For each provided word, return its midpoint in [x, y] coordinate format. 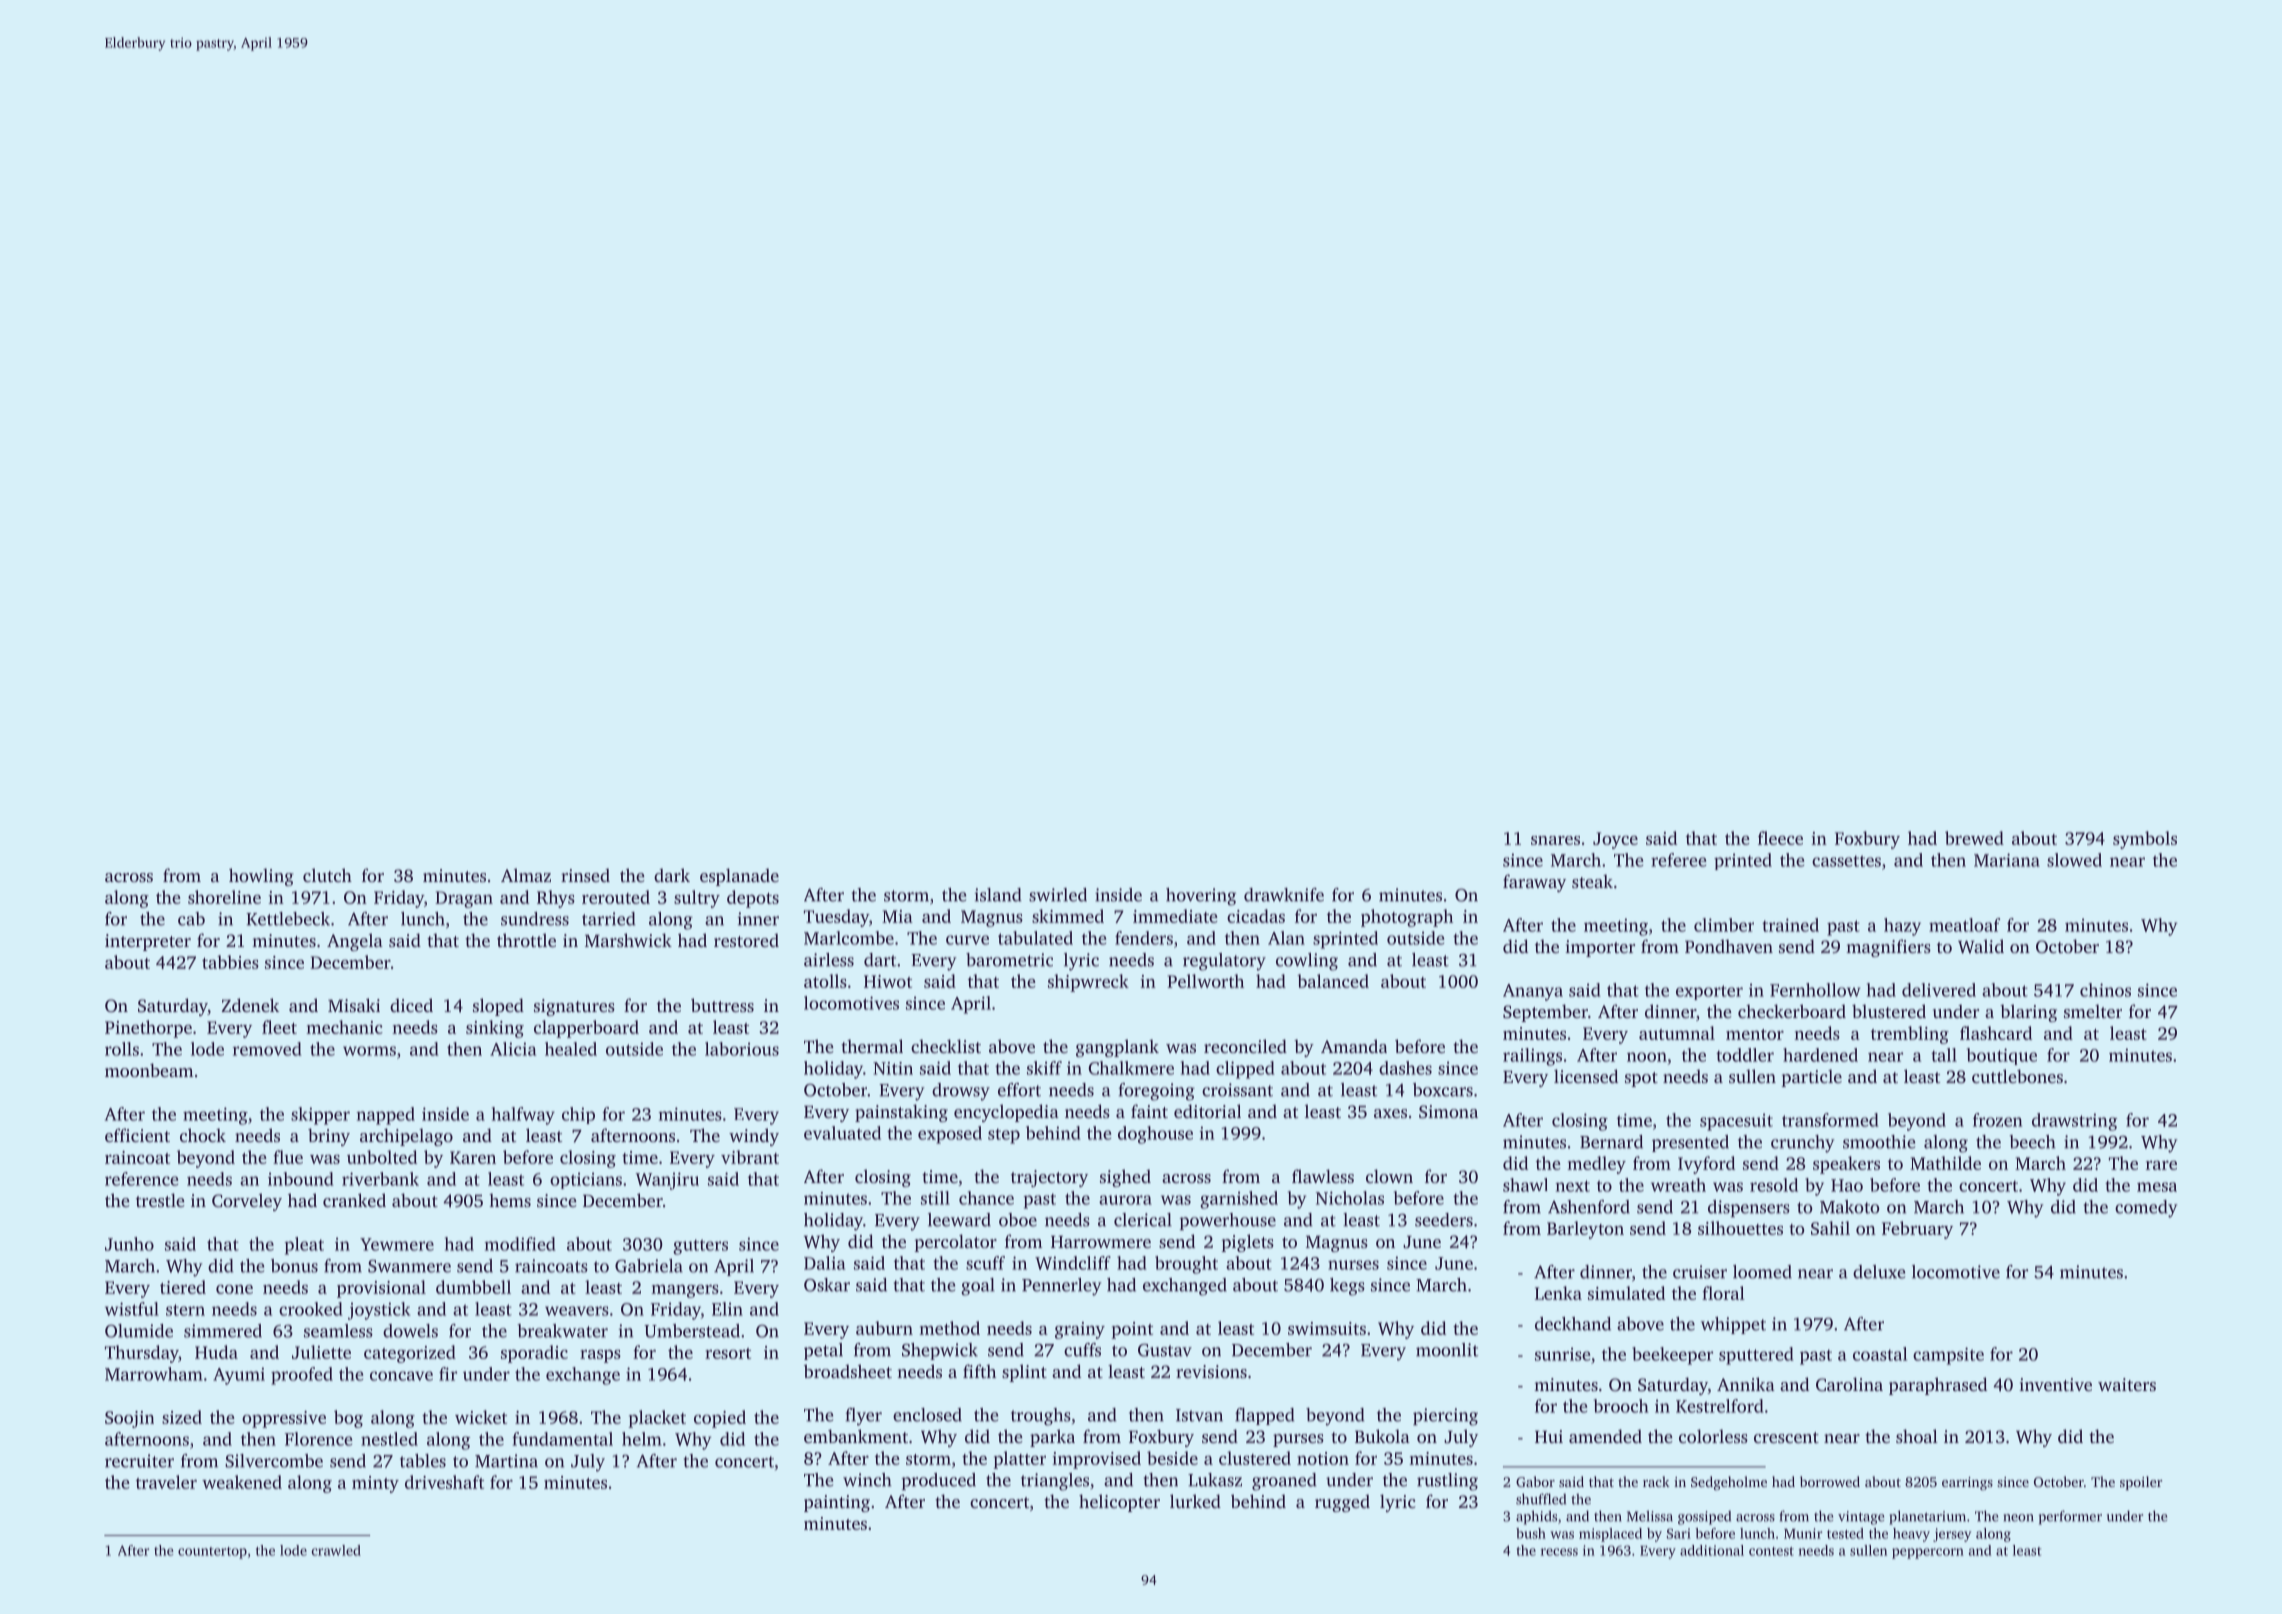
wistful [132, 1309]
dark [672, 875]
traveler [166, 1482]
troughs [1041, 1417]
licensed [1586, 1076]
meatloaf [1964, 925]
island [998, 895]
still [935, 1198]
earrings [1967, 1483]
